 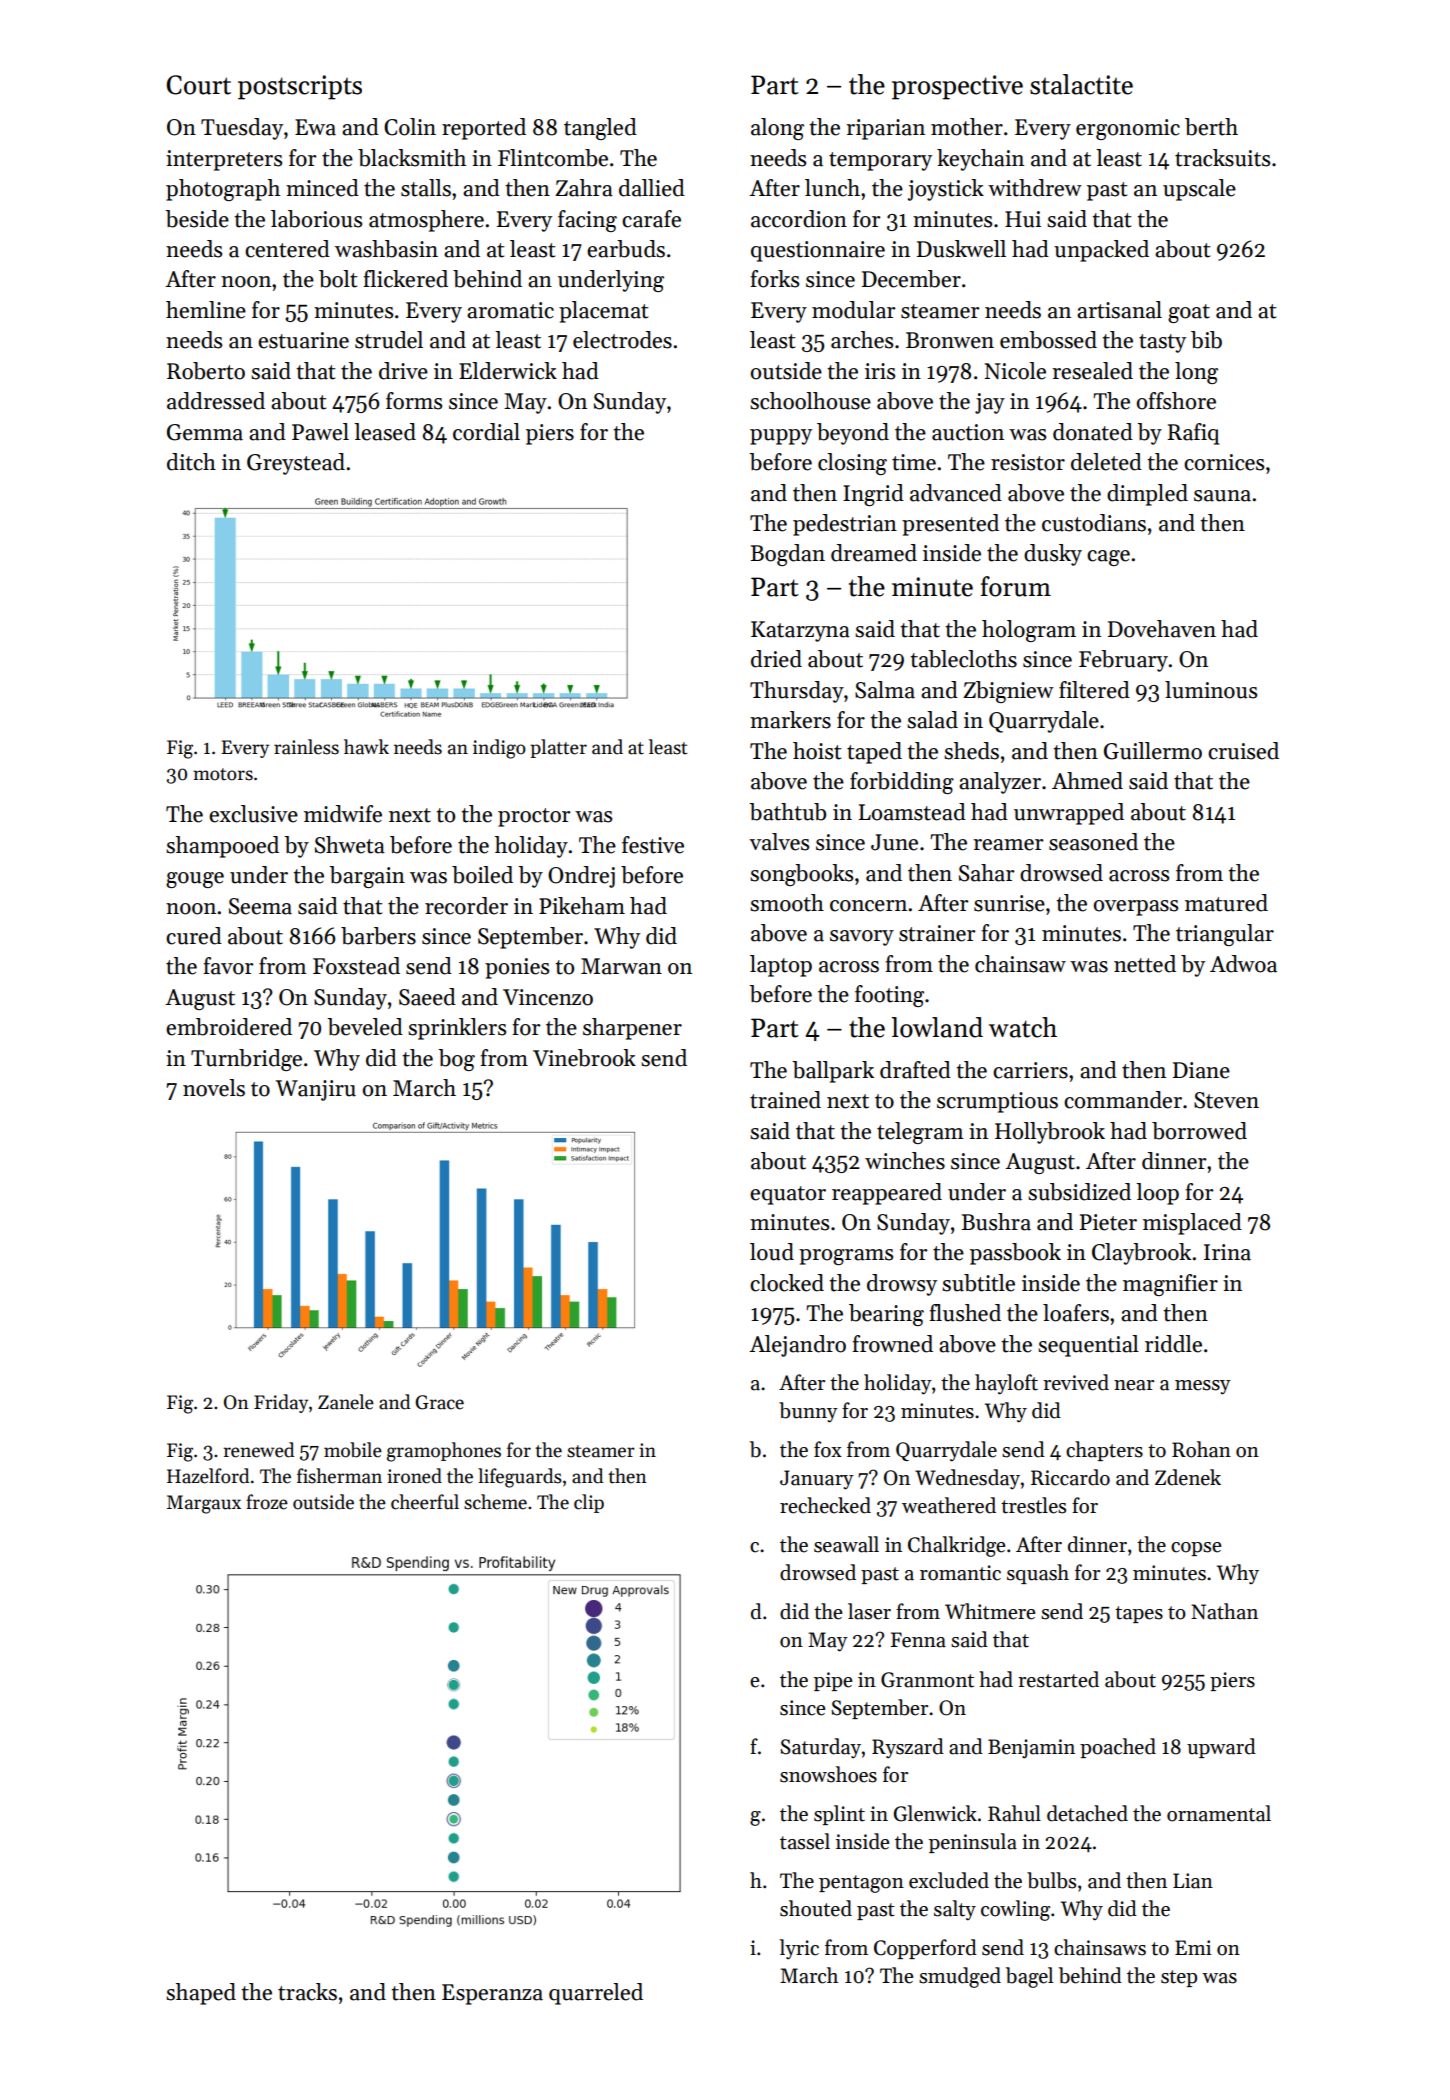 I want to click on ditch, so click(x=191, y=462).
